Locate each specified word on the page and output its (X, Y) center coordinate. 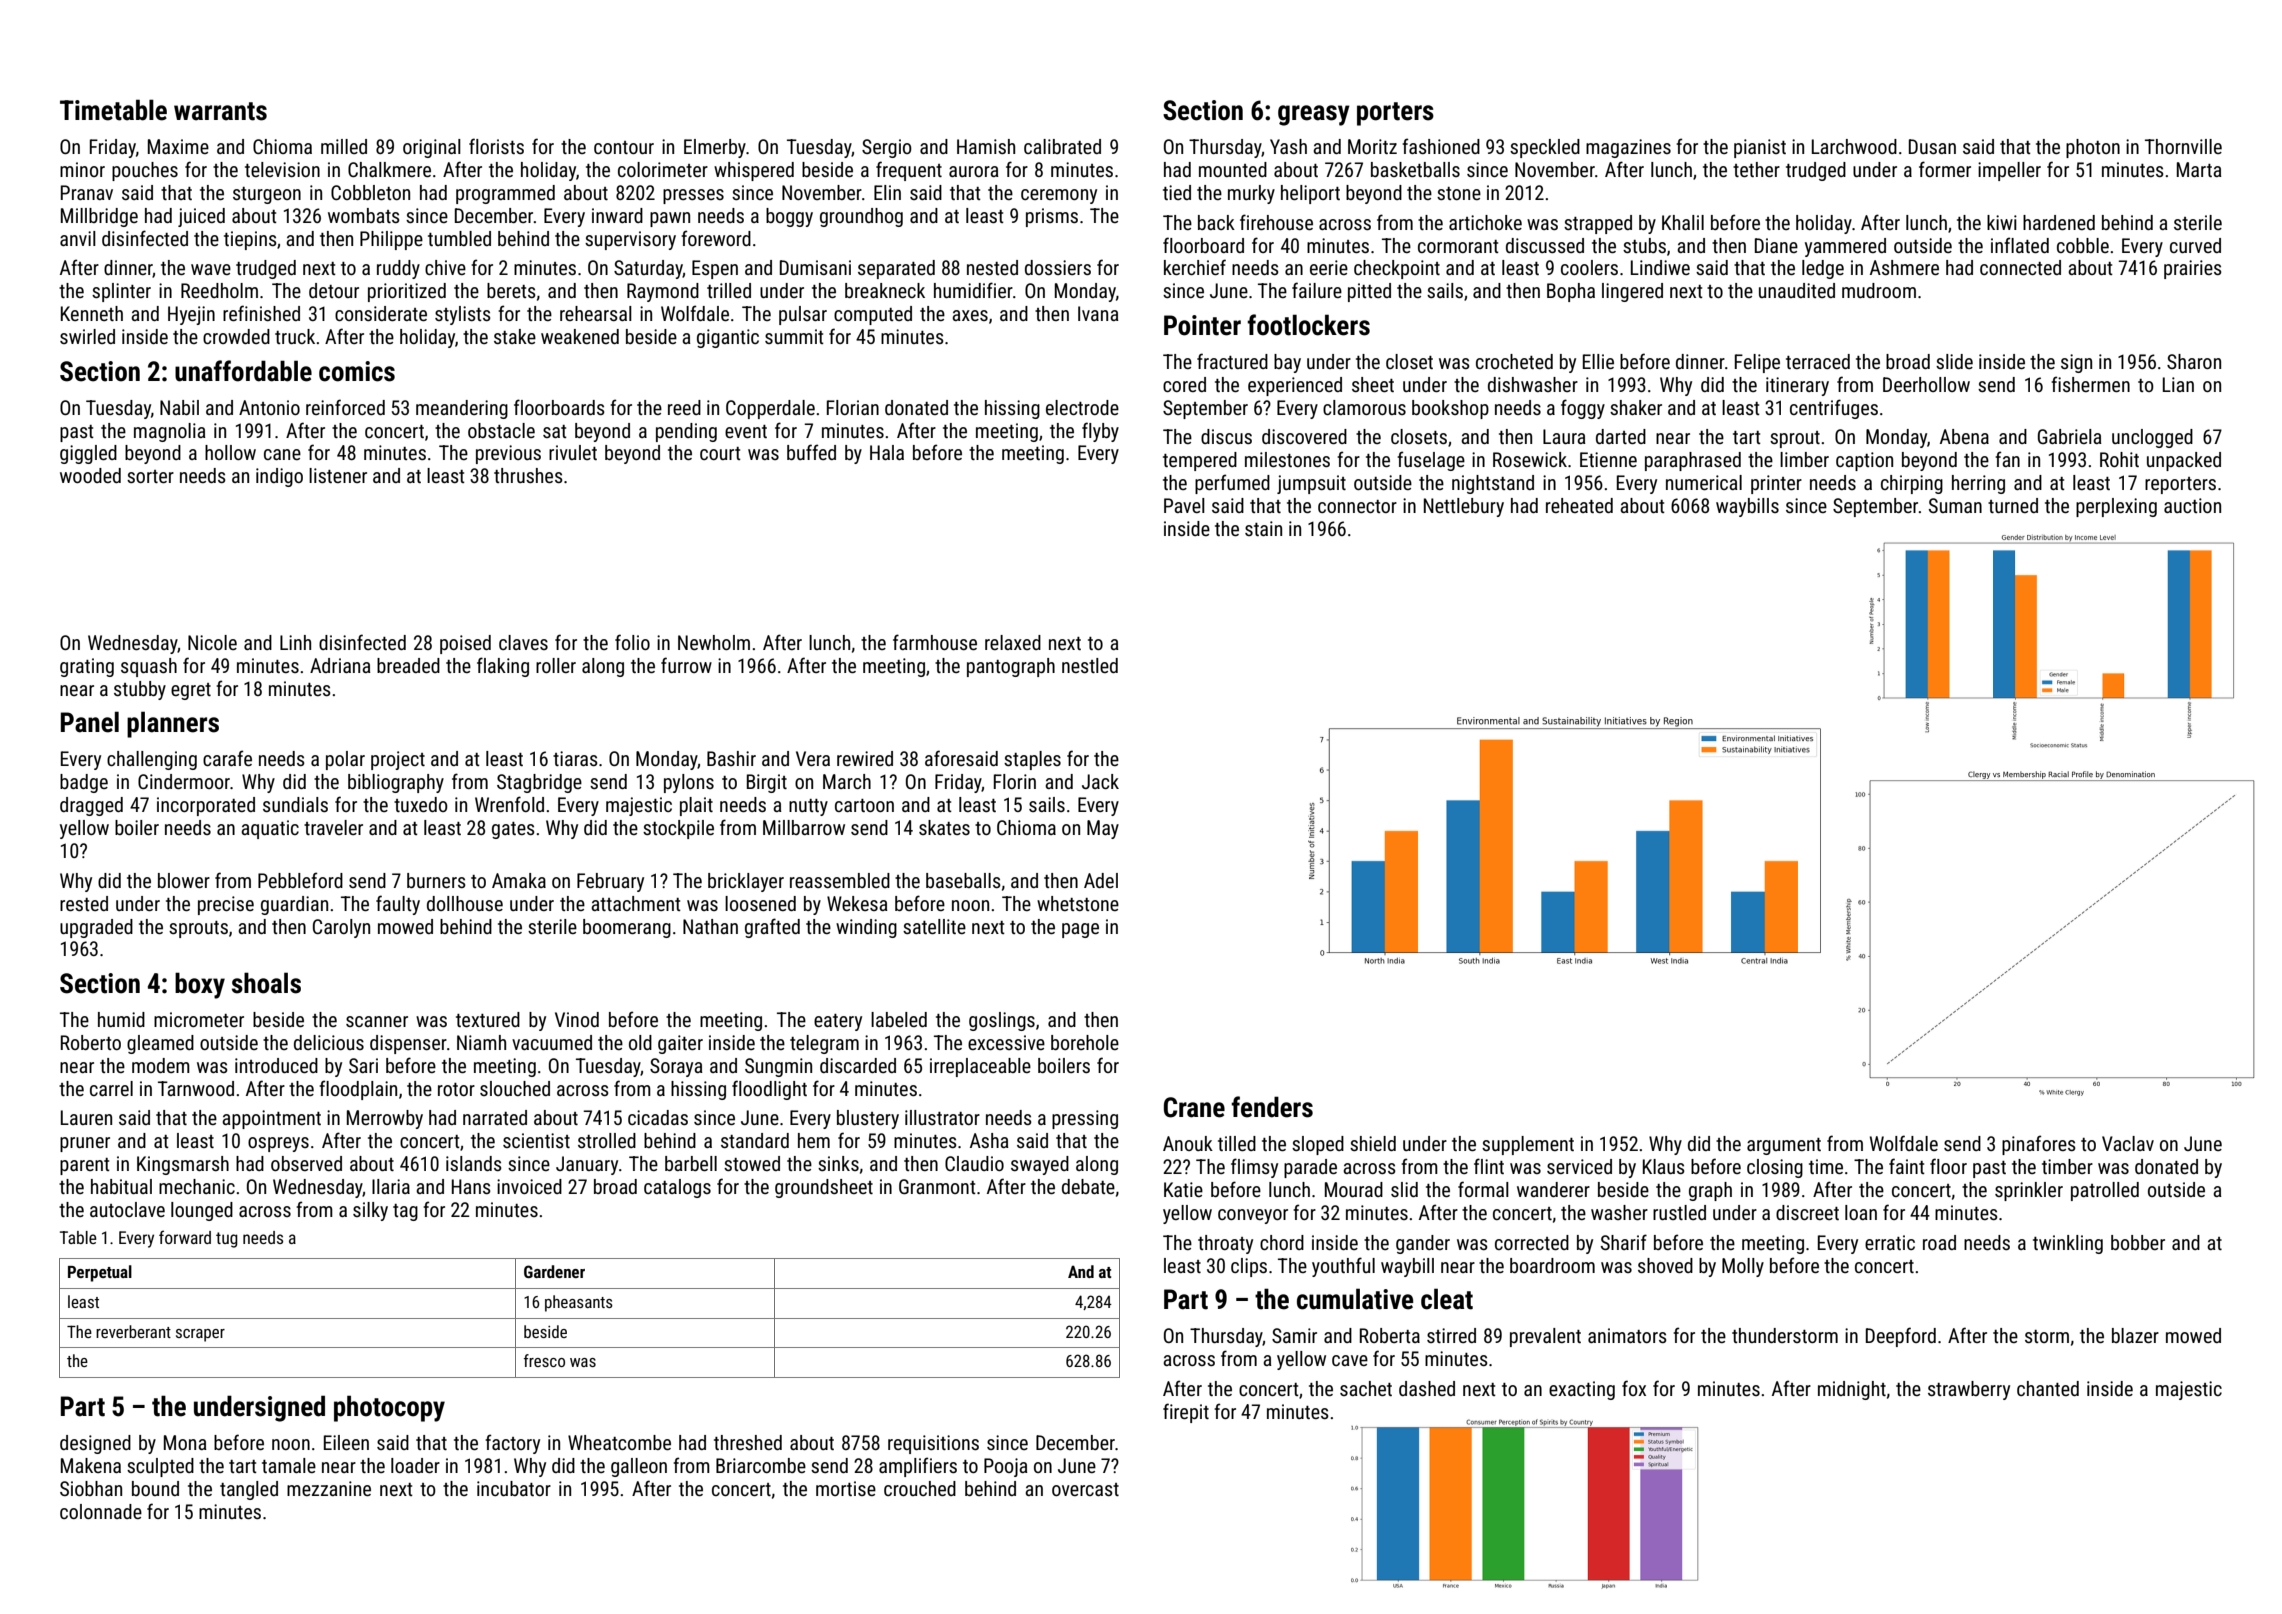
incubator (514, 1488)
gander (1423, 1244)
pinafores (2039, 1145)
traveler (333, 827)
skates (944, 827)
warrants (220, 111)
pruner (85, 1144)
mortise (846, 1488)
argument (1784, 1146)
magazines (1628, 148)
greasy (1314, 115)
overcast (1085, 1489)
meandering (462, 409)
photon (2093, 148)
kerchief (1195, 267)
